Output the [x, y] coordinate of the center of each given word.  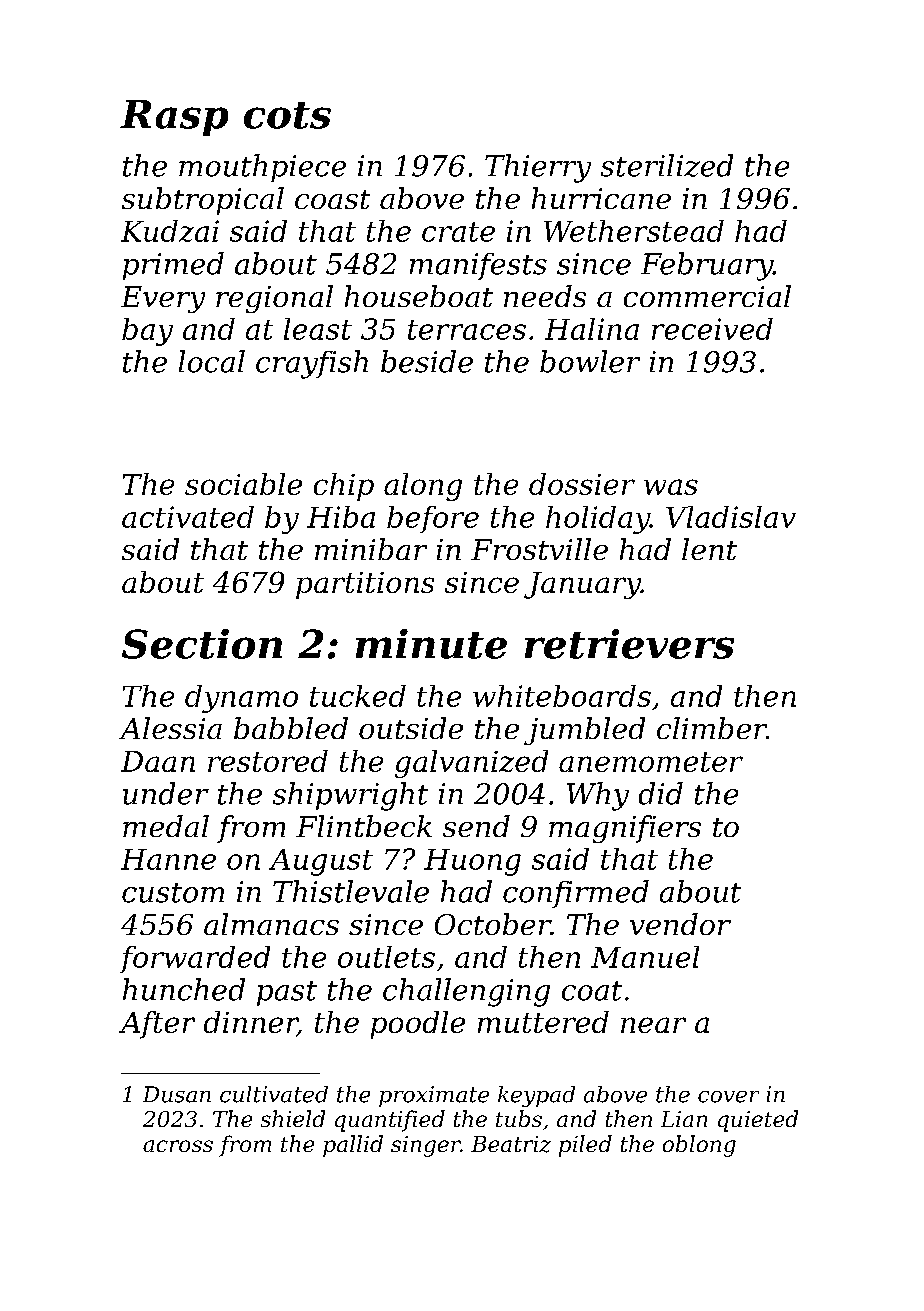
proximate [434, 1096]
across [178, 1146]
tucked [358, 696]
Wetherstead [634, 231]
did [661, 793]
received [712, 329]
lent [709, 549]
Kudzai [170, 231]
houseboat [419, 296]
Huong [472, 862]
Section [202, 644]
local [212, 361]
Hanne [168, 859]
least [318, 329]
